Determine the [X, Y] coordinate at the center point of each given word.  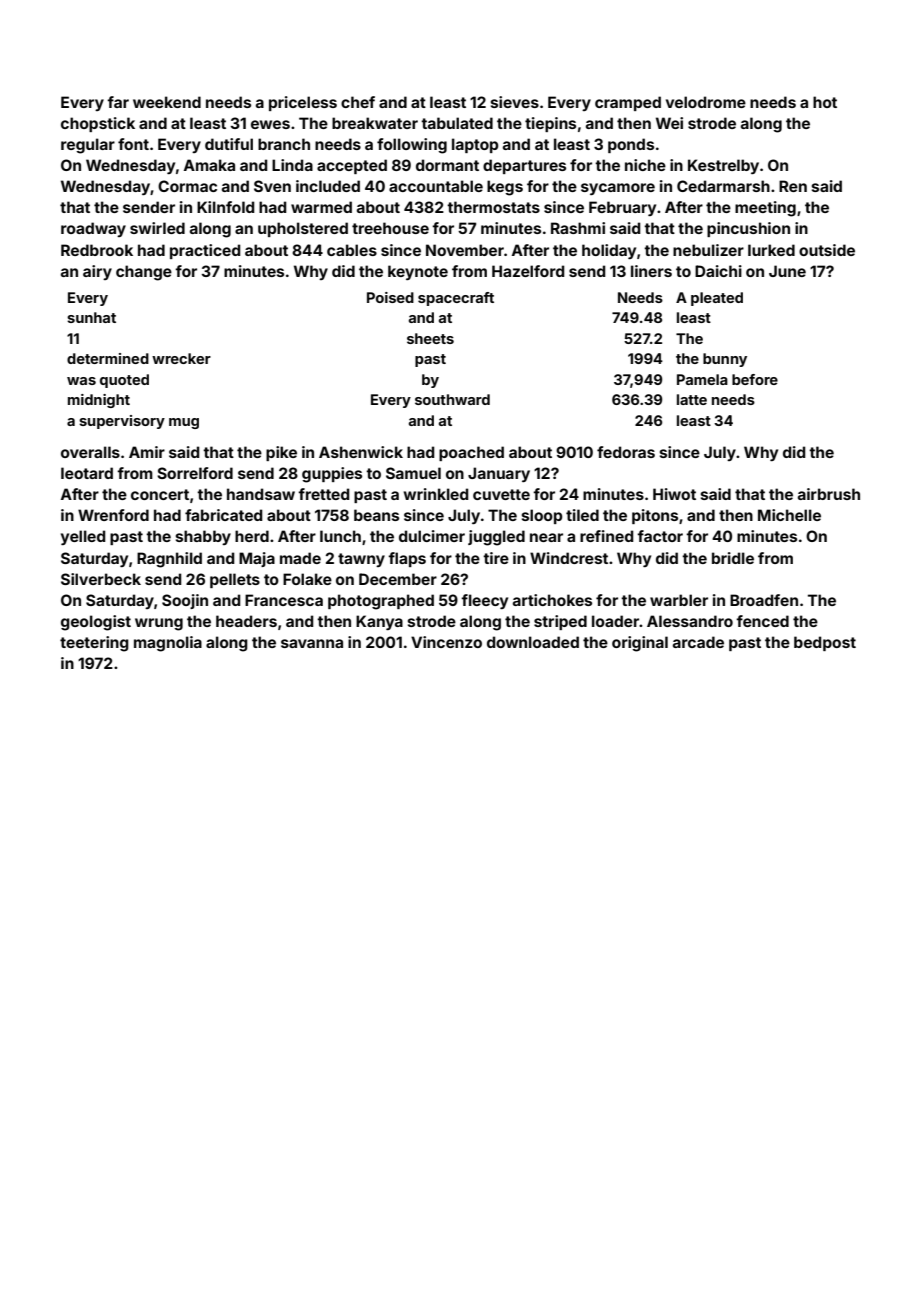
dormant [447, 165]
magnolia [168, 644]
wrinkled [436, 494]
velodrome [706, 102]
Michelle [789, 515]
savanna [312, 643]
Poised [390, 297]
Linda [292, 165]
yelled [83, 537]
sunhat [91, 317]
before [755, 379]
